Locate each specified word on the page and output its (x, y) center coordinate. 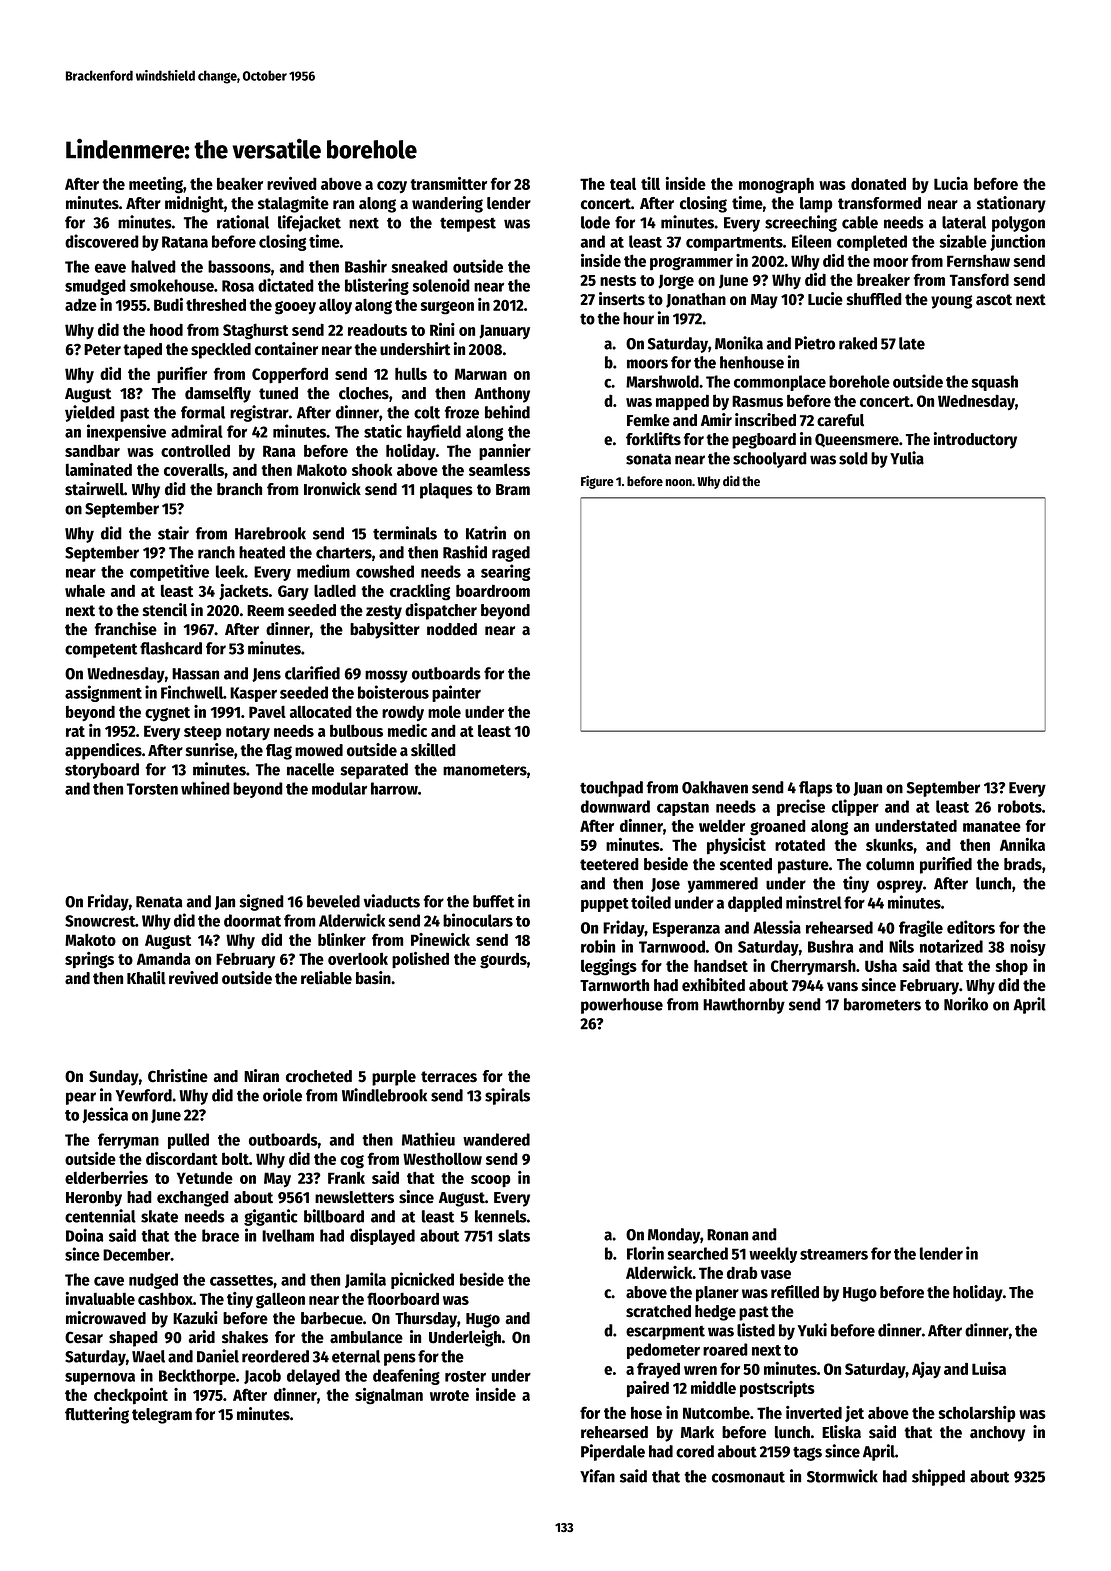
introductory (975, 440)
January (504, 331)
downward (615, 806)
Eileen (811, 241)
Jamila (365, 1280)
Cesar (84, 1337)
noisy (1028, 947)
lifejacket (309, 223)
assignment (103, 693)
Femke (648, 420)
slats (514, 1235)
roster (465, 1376)
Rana (279, 451)
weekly (773, 1255)
